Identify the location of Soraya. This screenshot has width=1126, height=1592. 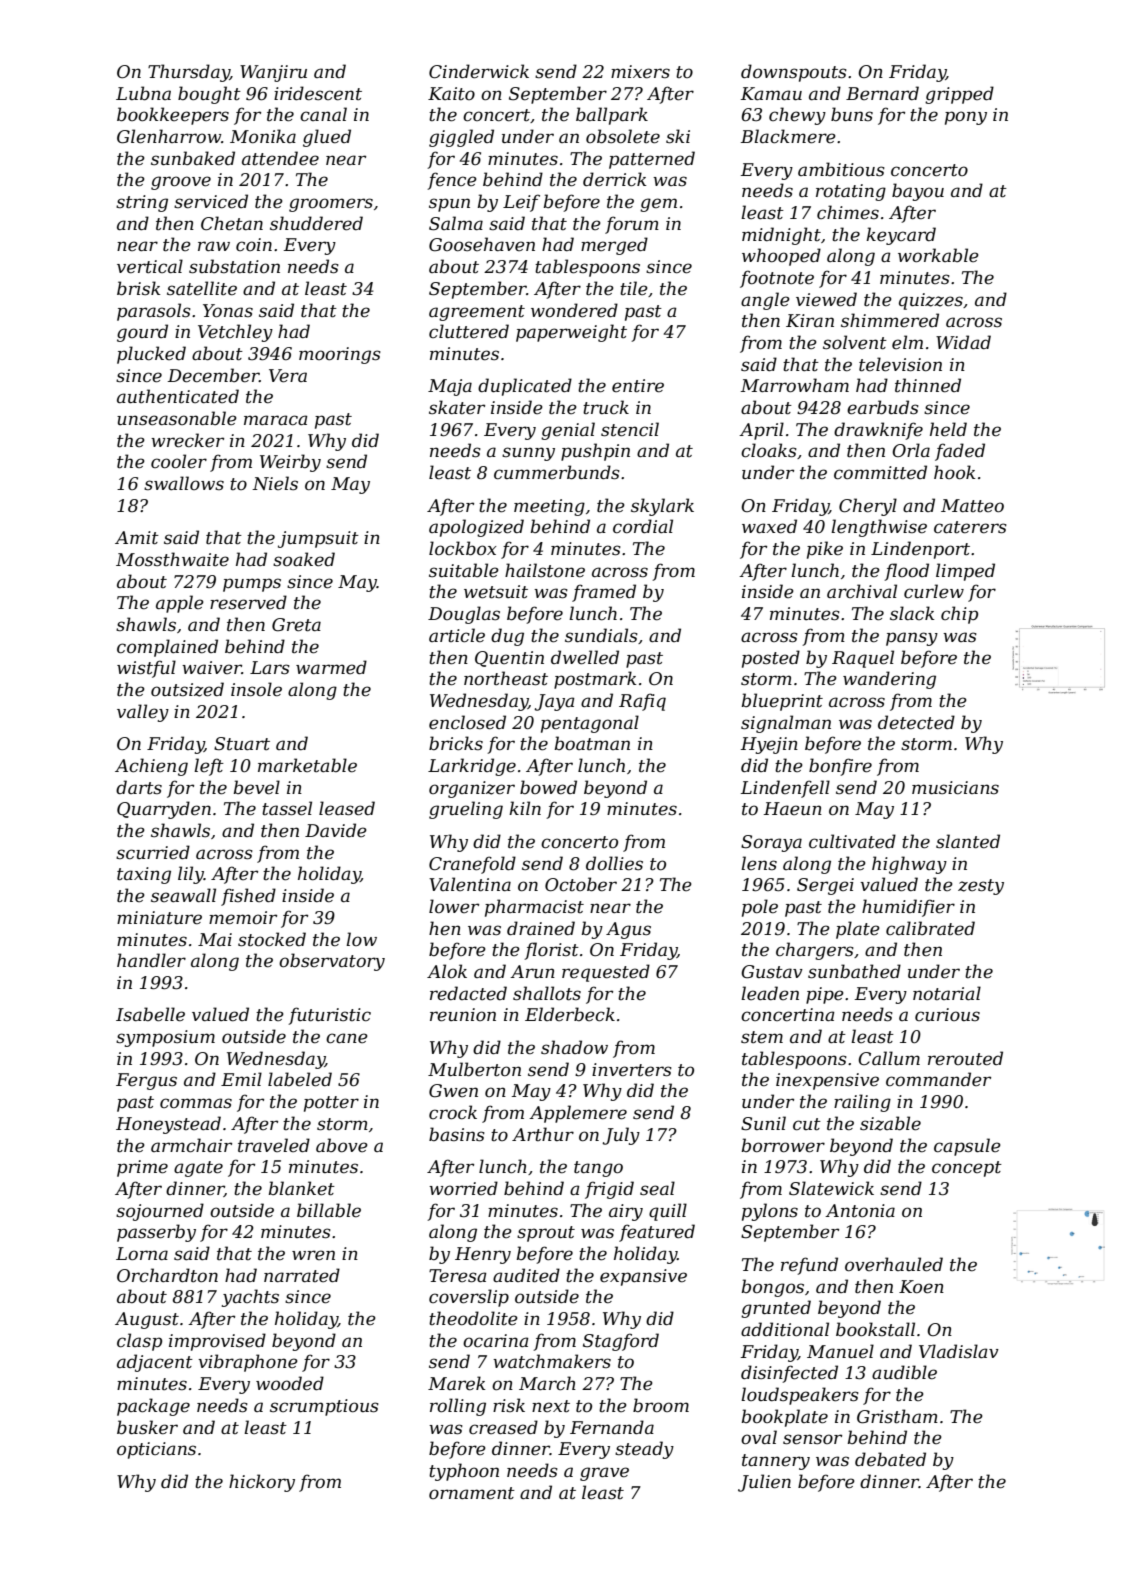
(771, 843).
